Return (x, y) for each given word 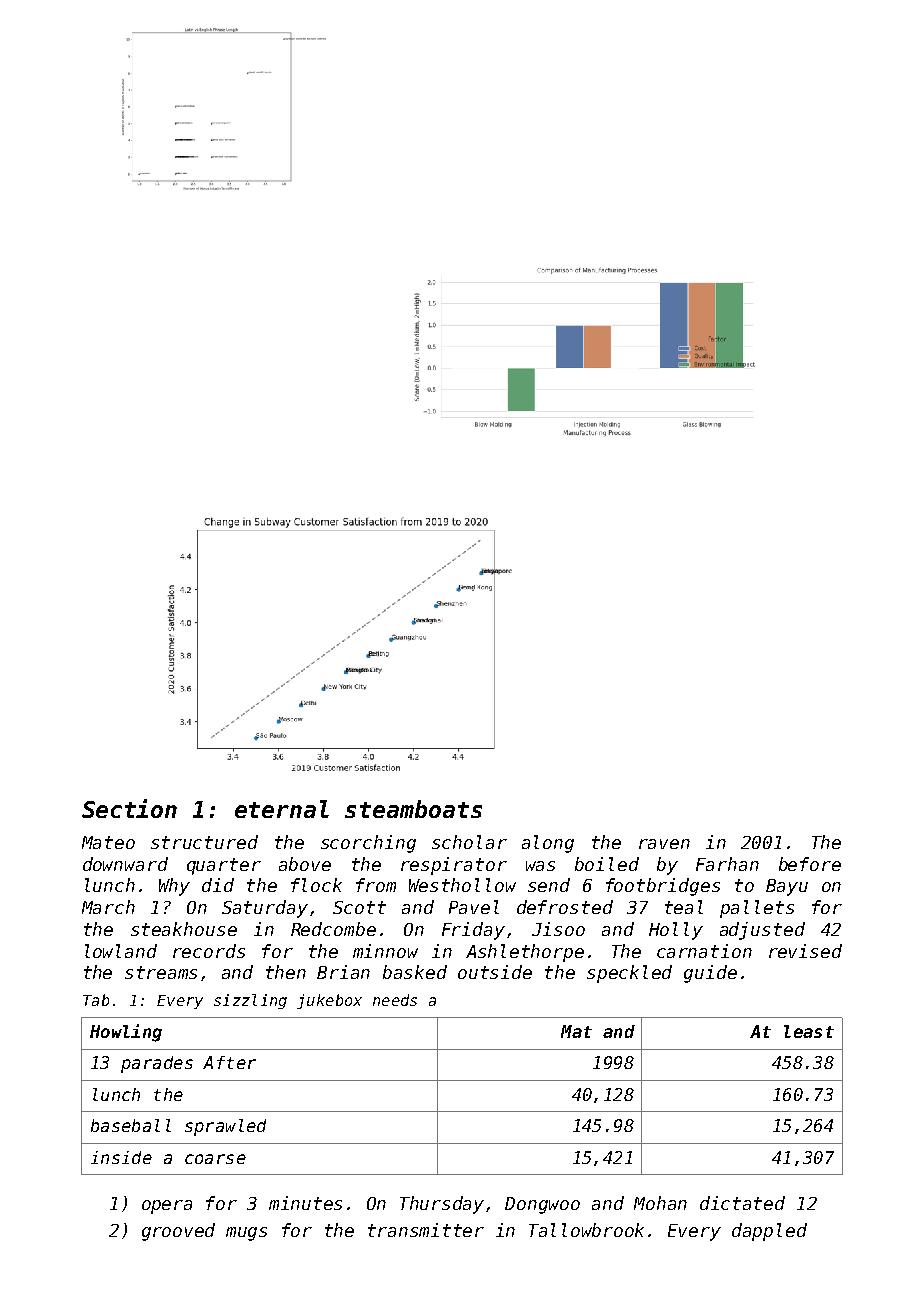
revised (805, 951)
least (809, 1031)
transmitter (426, 1230)
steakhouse (184, 929)
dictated (742, 1203)
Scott (359, 907)
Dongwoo (542, 1205)
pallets (757, 909)
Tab (96, 1000)
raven (664, 844)
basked (415, 972)
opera (167, 1207)
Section (129, 808)
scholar (469, 842)
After (229, 1062)
